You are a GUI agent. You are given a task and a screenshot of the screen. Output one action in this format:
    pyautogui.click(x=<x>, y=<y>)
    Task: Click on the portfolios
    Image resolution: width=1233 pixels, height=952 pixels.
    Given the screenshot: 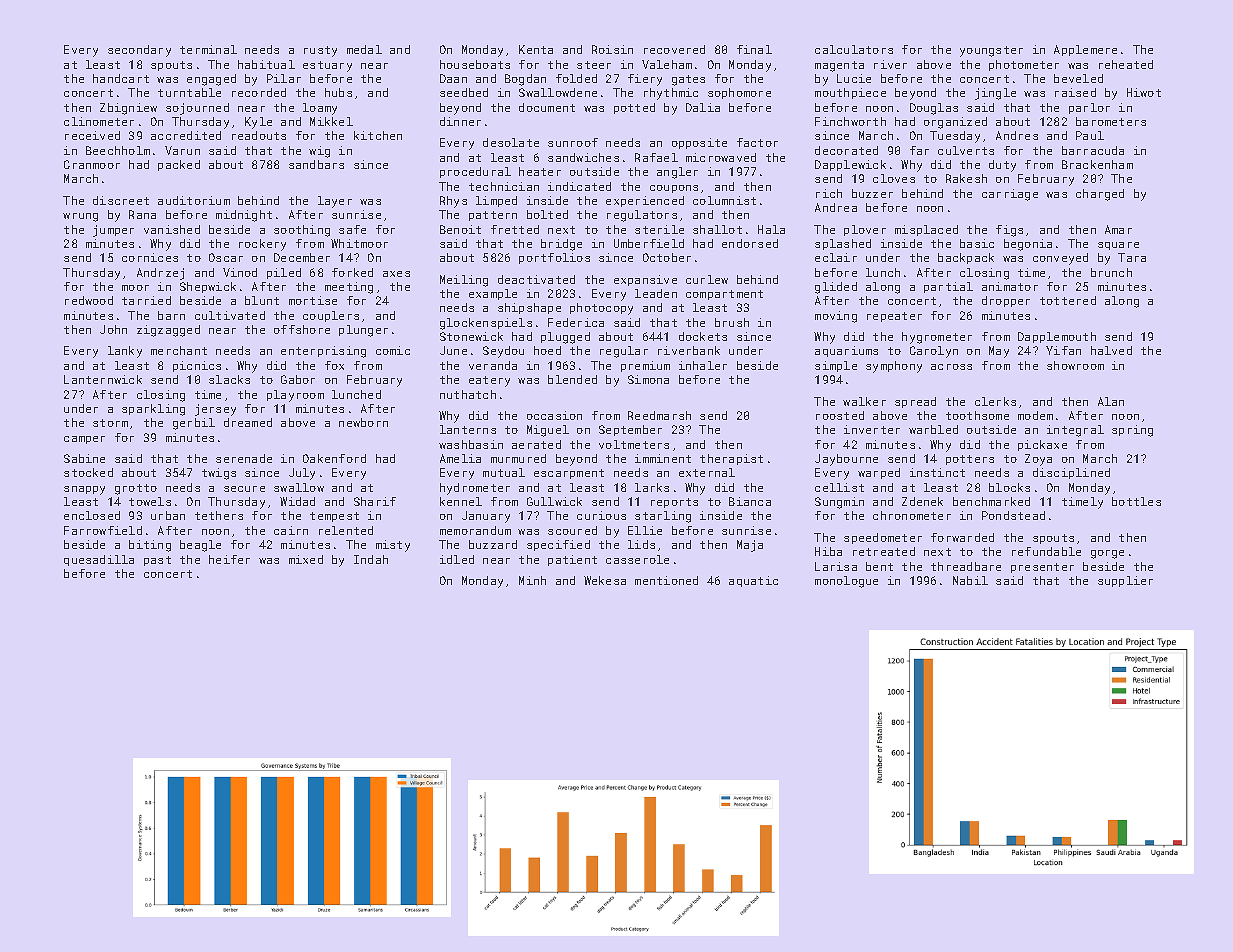 What is the action you would take?
    pyautogui.click(x=554, y=258)
